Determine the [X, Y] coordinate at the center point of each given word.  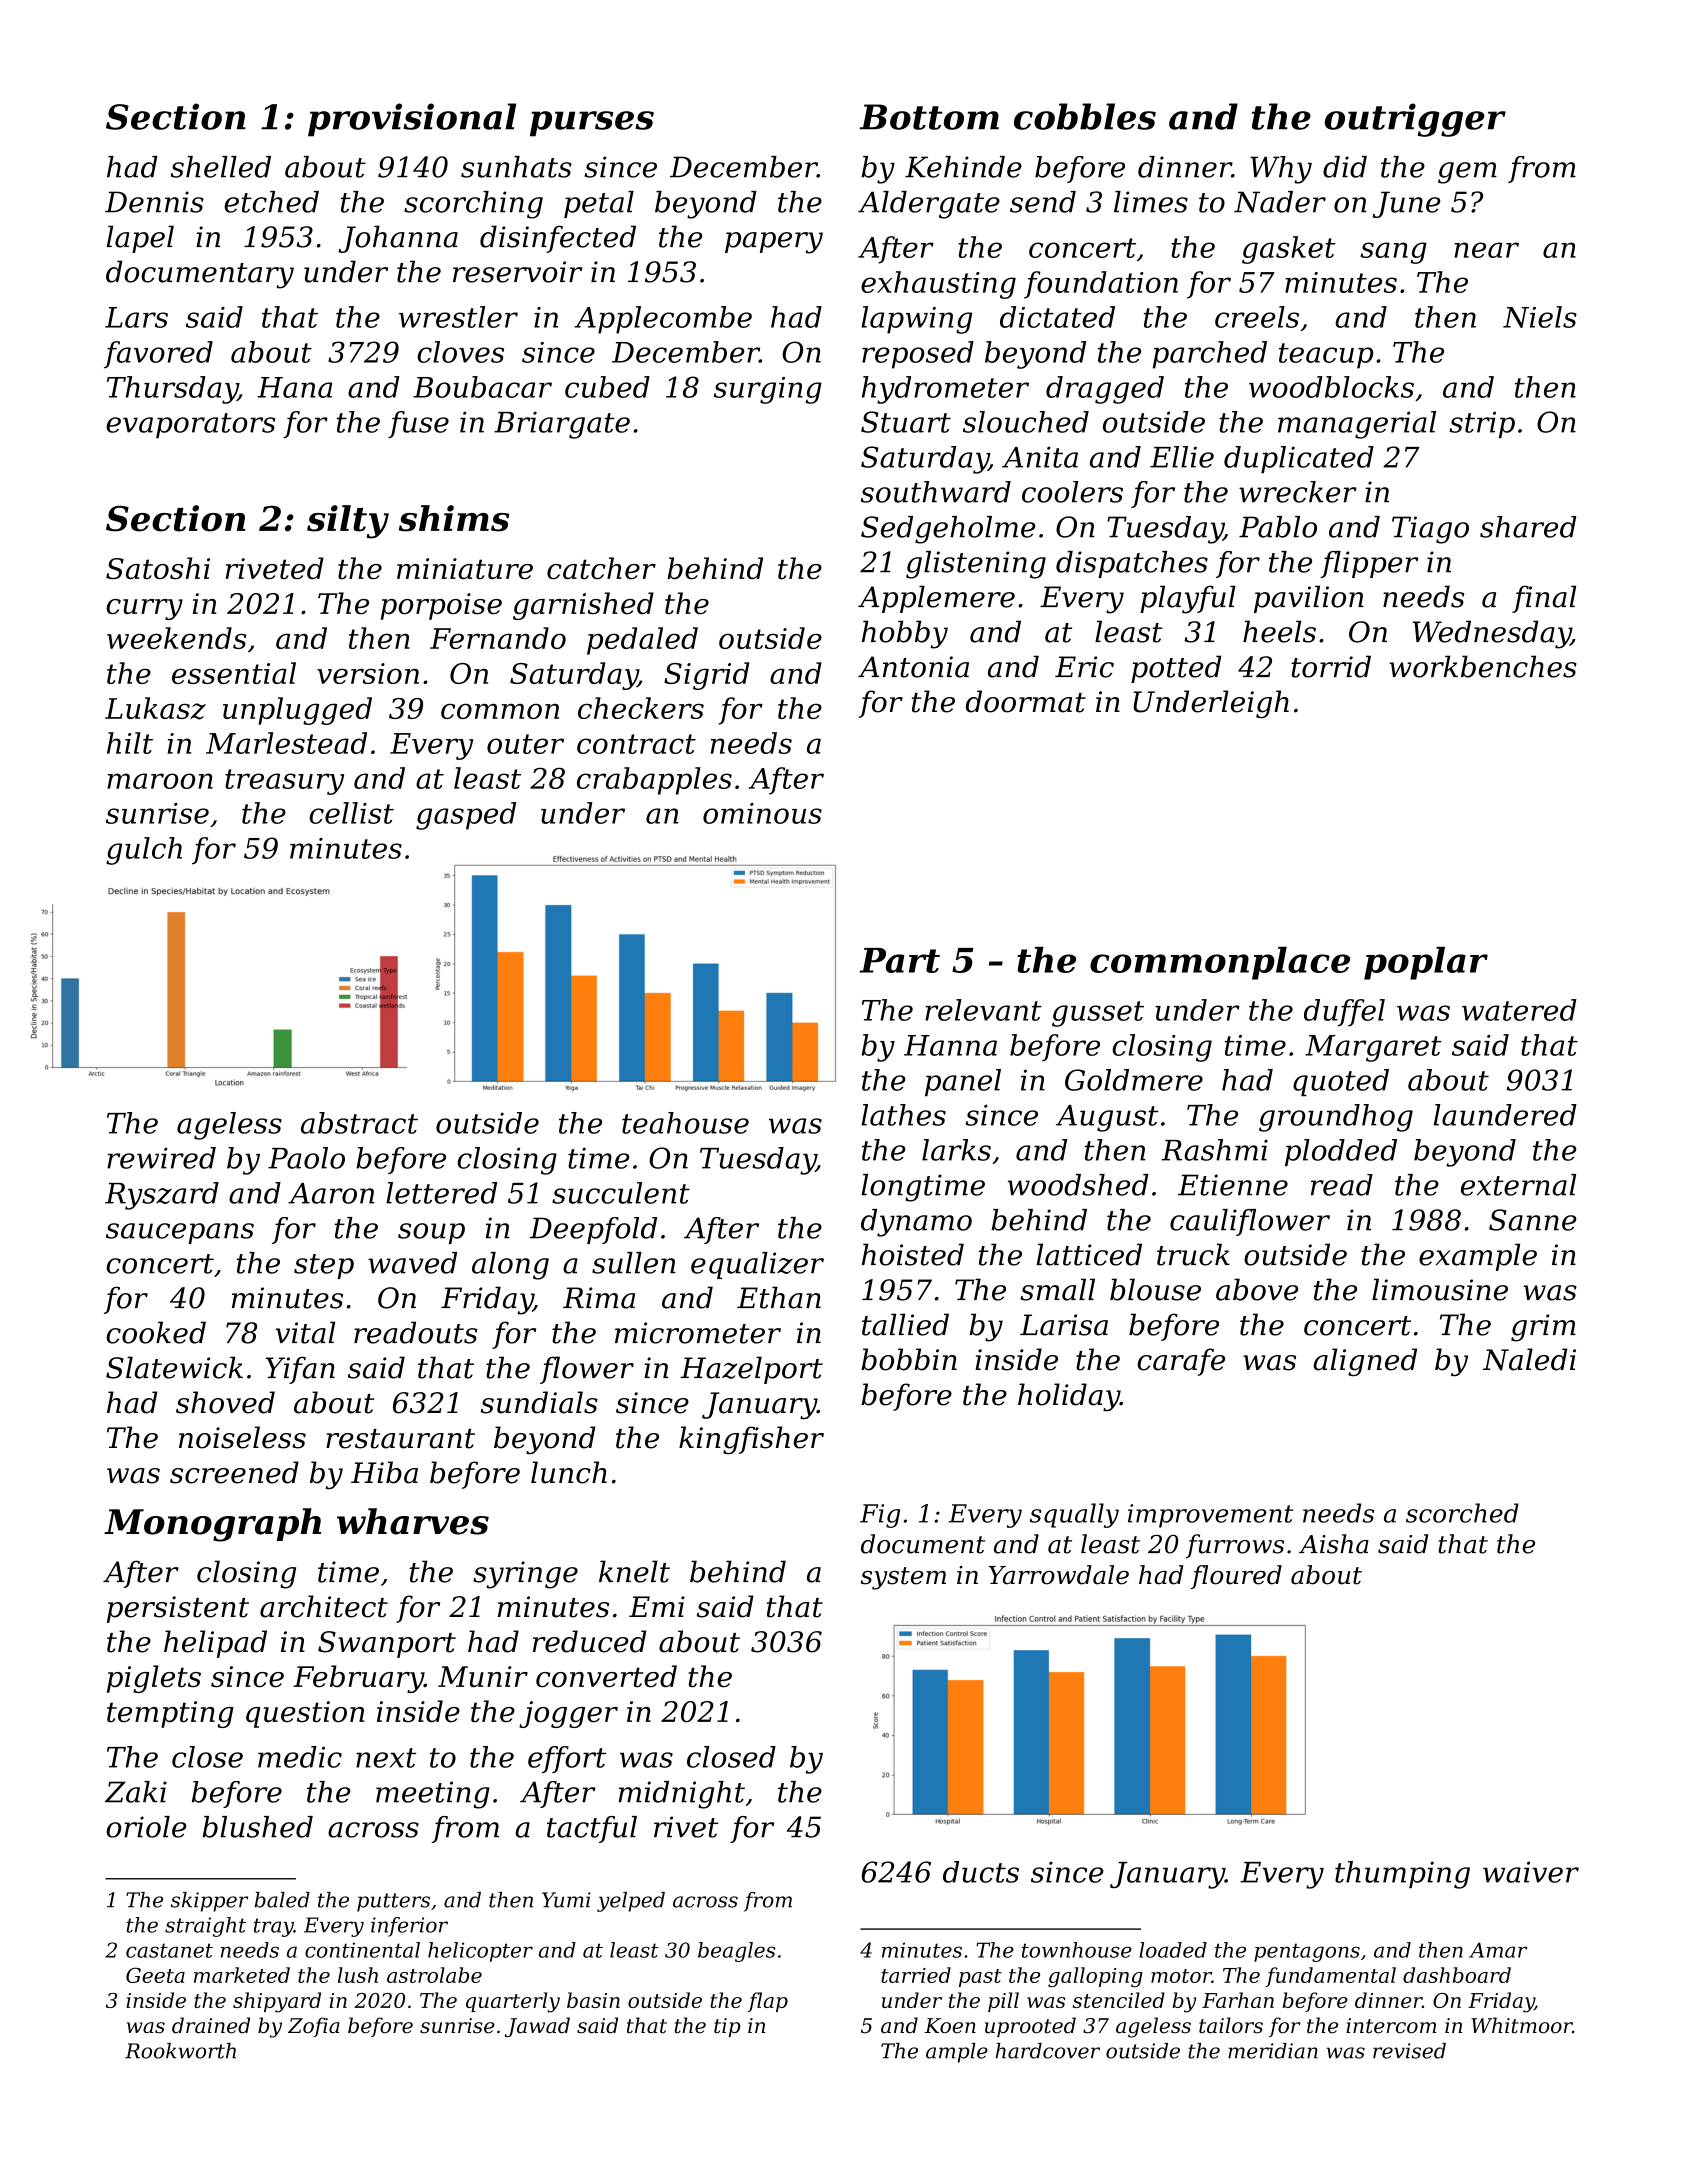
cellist [351, 813]
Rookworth [180, 2051]
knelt [634, 1571]
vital [305, 1332]
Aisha [1334, 1544]
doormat [1026, 701]
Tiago [1430, 530]
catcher [601, 568]
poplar [1426, 963]
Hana [294, 387]
